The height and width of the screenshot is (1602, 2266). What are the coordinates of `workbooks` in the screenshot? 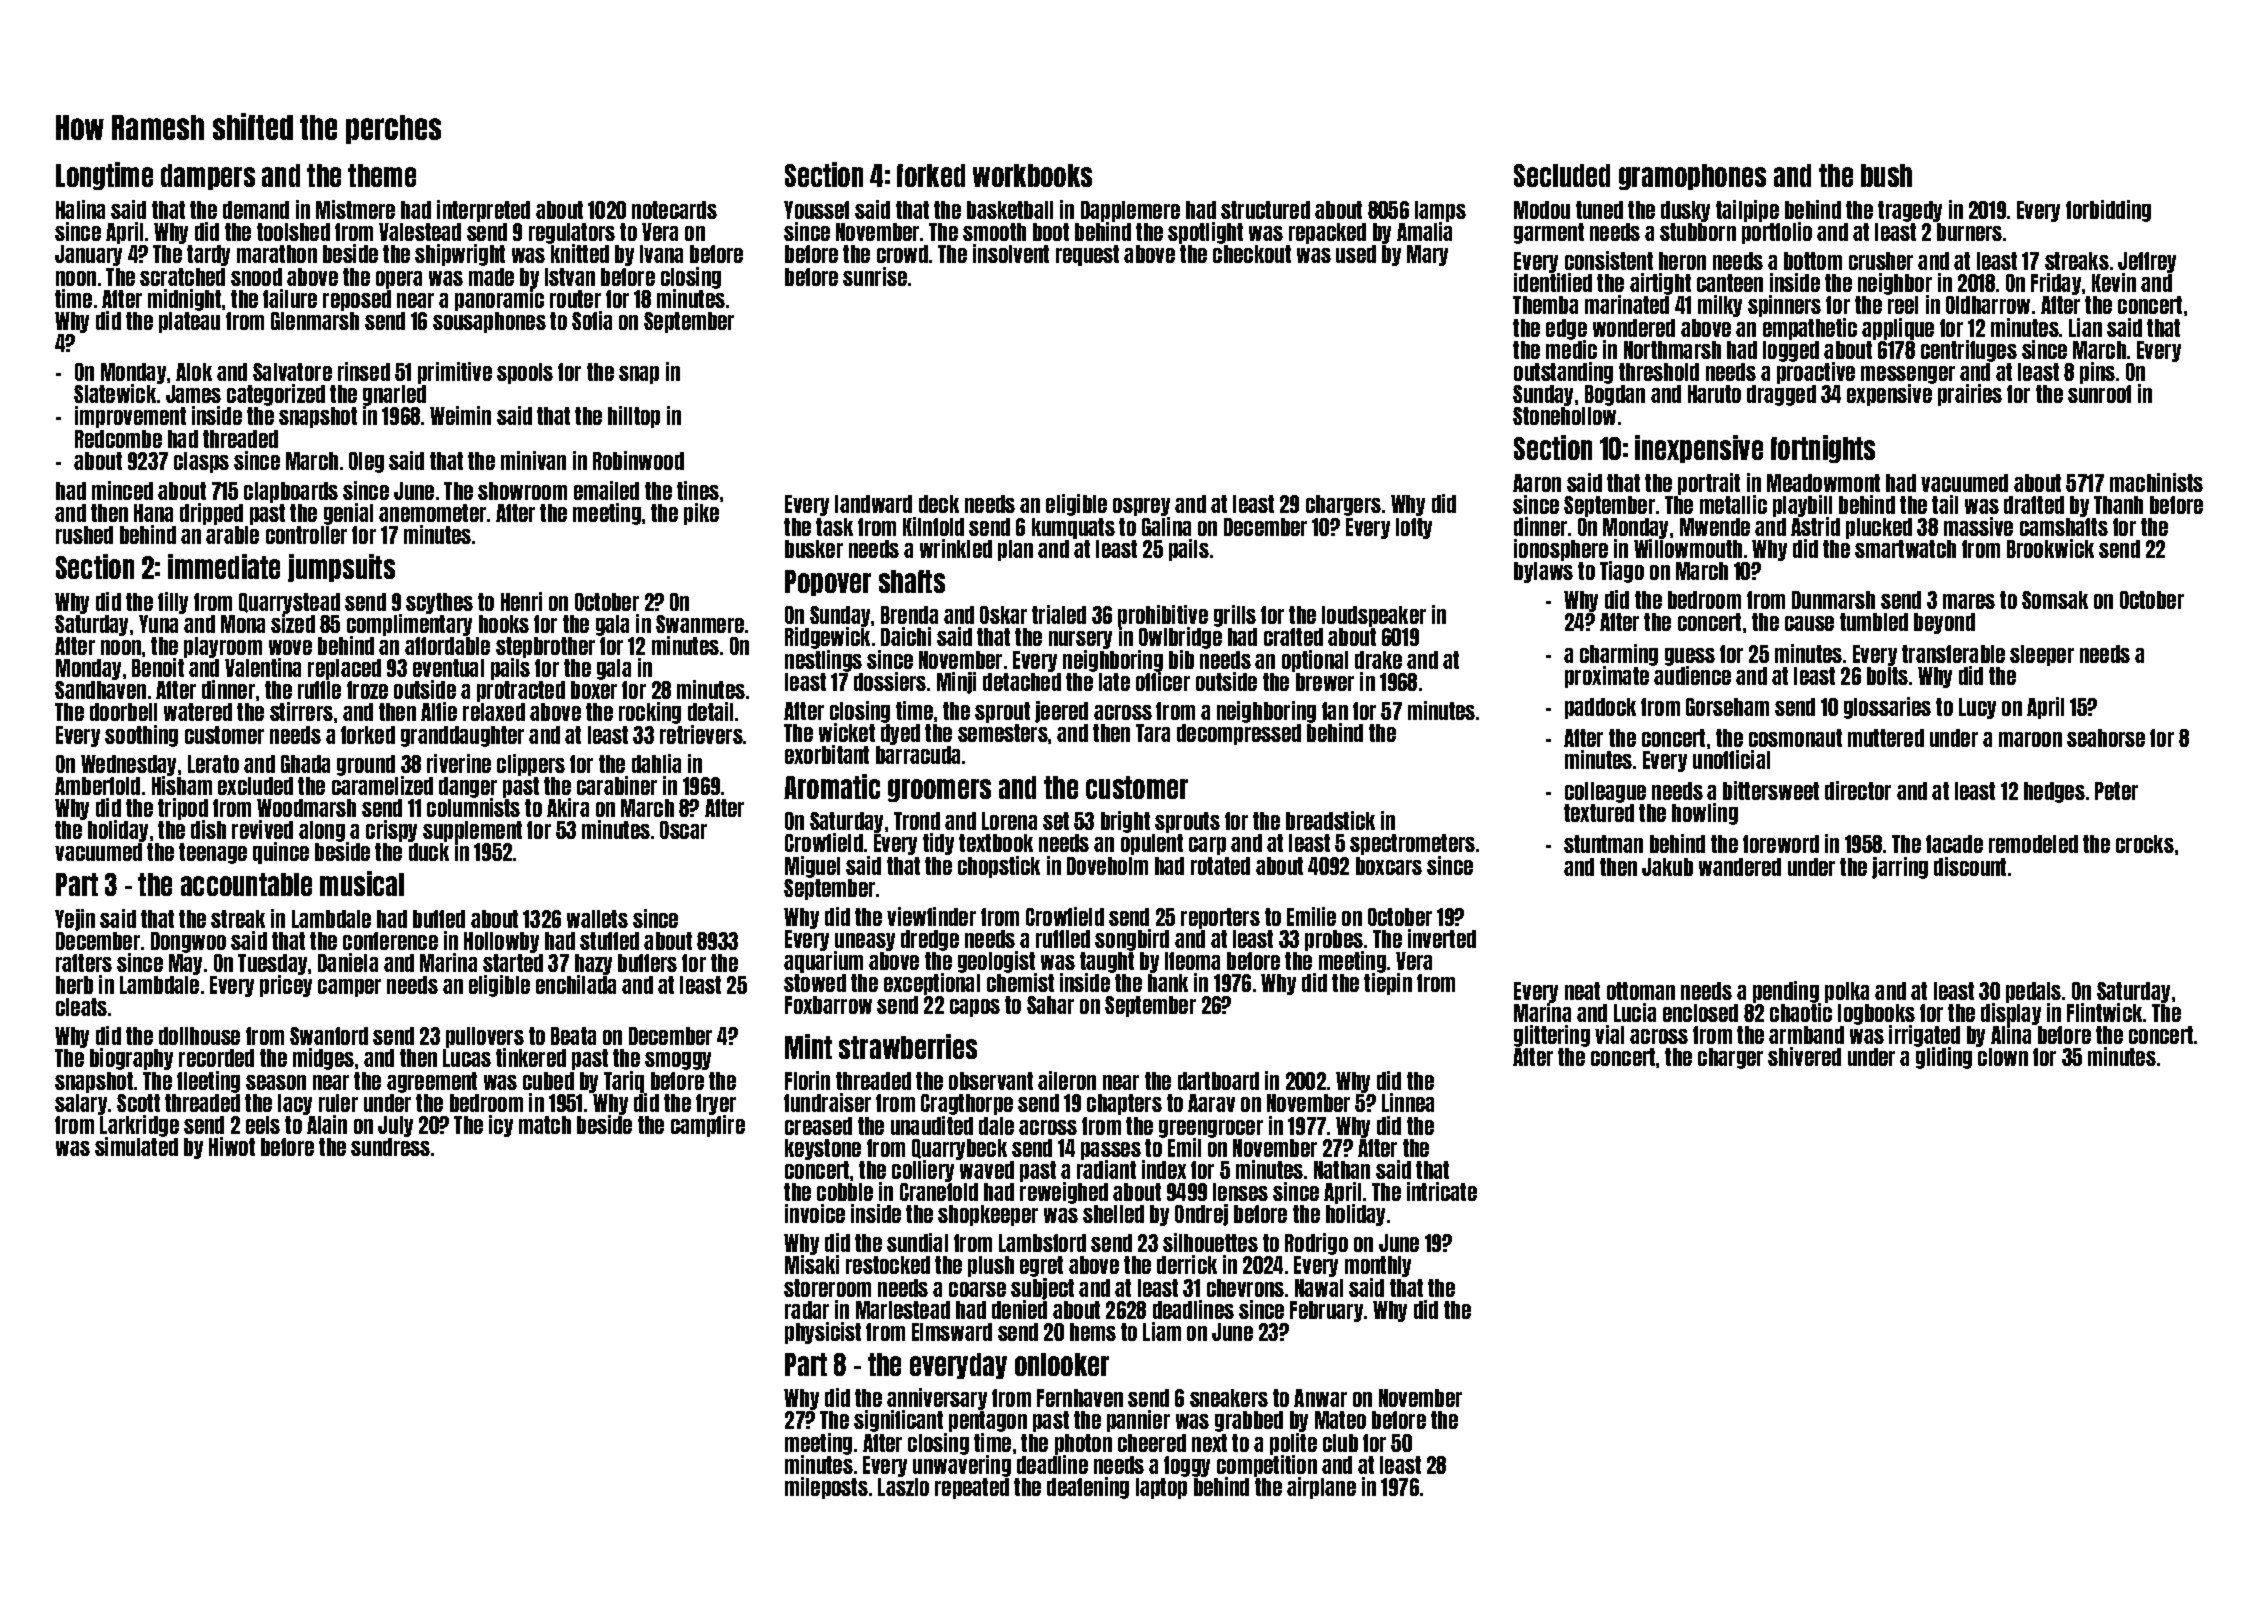 It's located at (1032, 175).
